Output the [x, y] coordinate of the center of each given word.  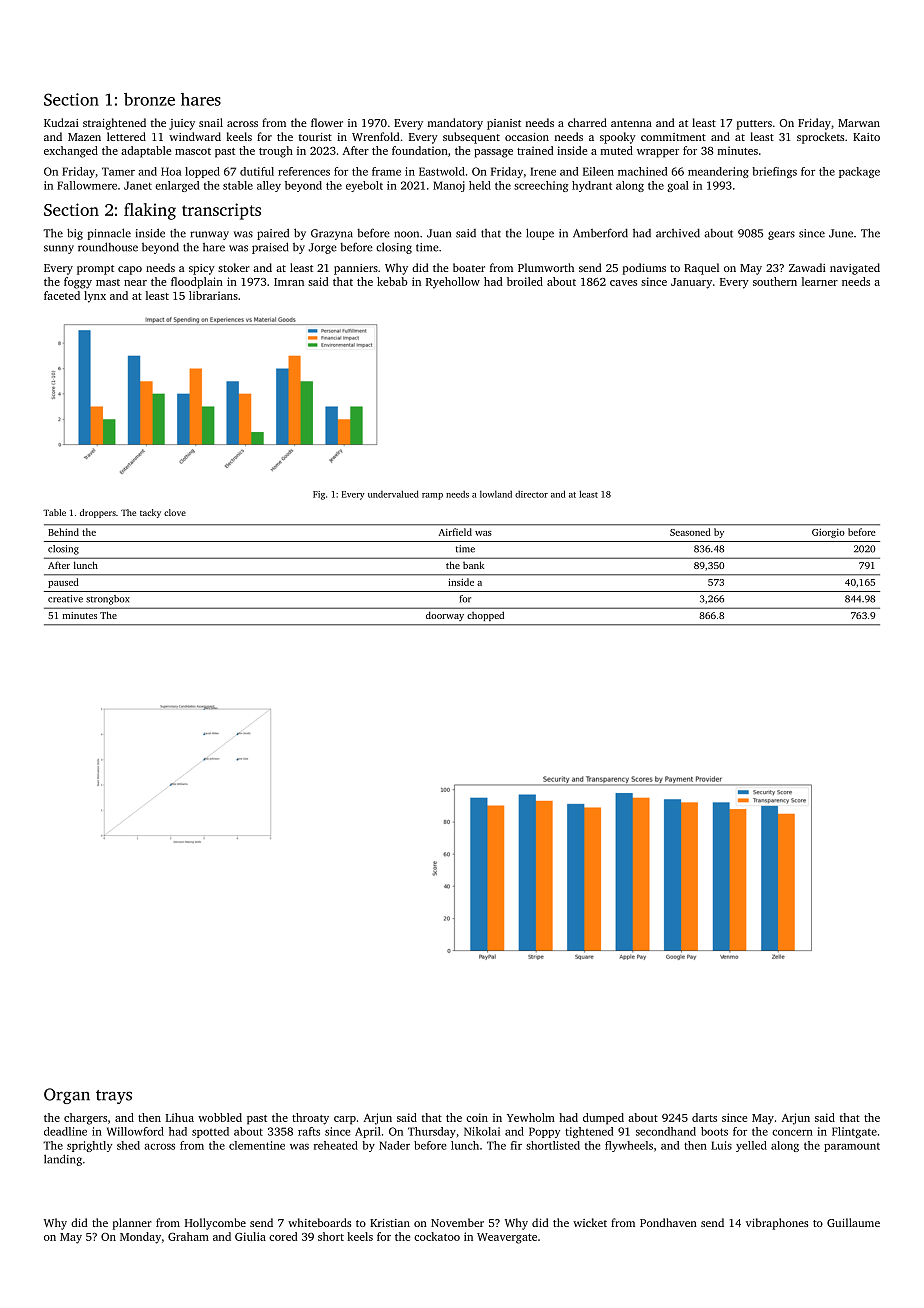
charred [587, 122]
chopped [485, 616]
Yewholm [531, 1117]
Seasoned [690, 532]
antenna [631, 123]
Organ [67, 1096]
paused [63, 583]
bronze [149, 99]
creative [65, 599]
